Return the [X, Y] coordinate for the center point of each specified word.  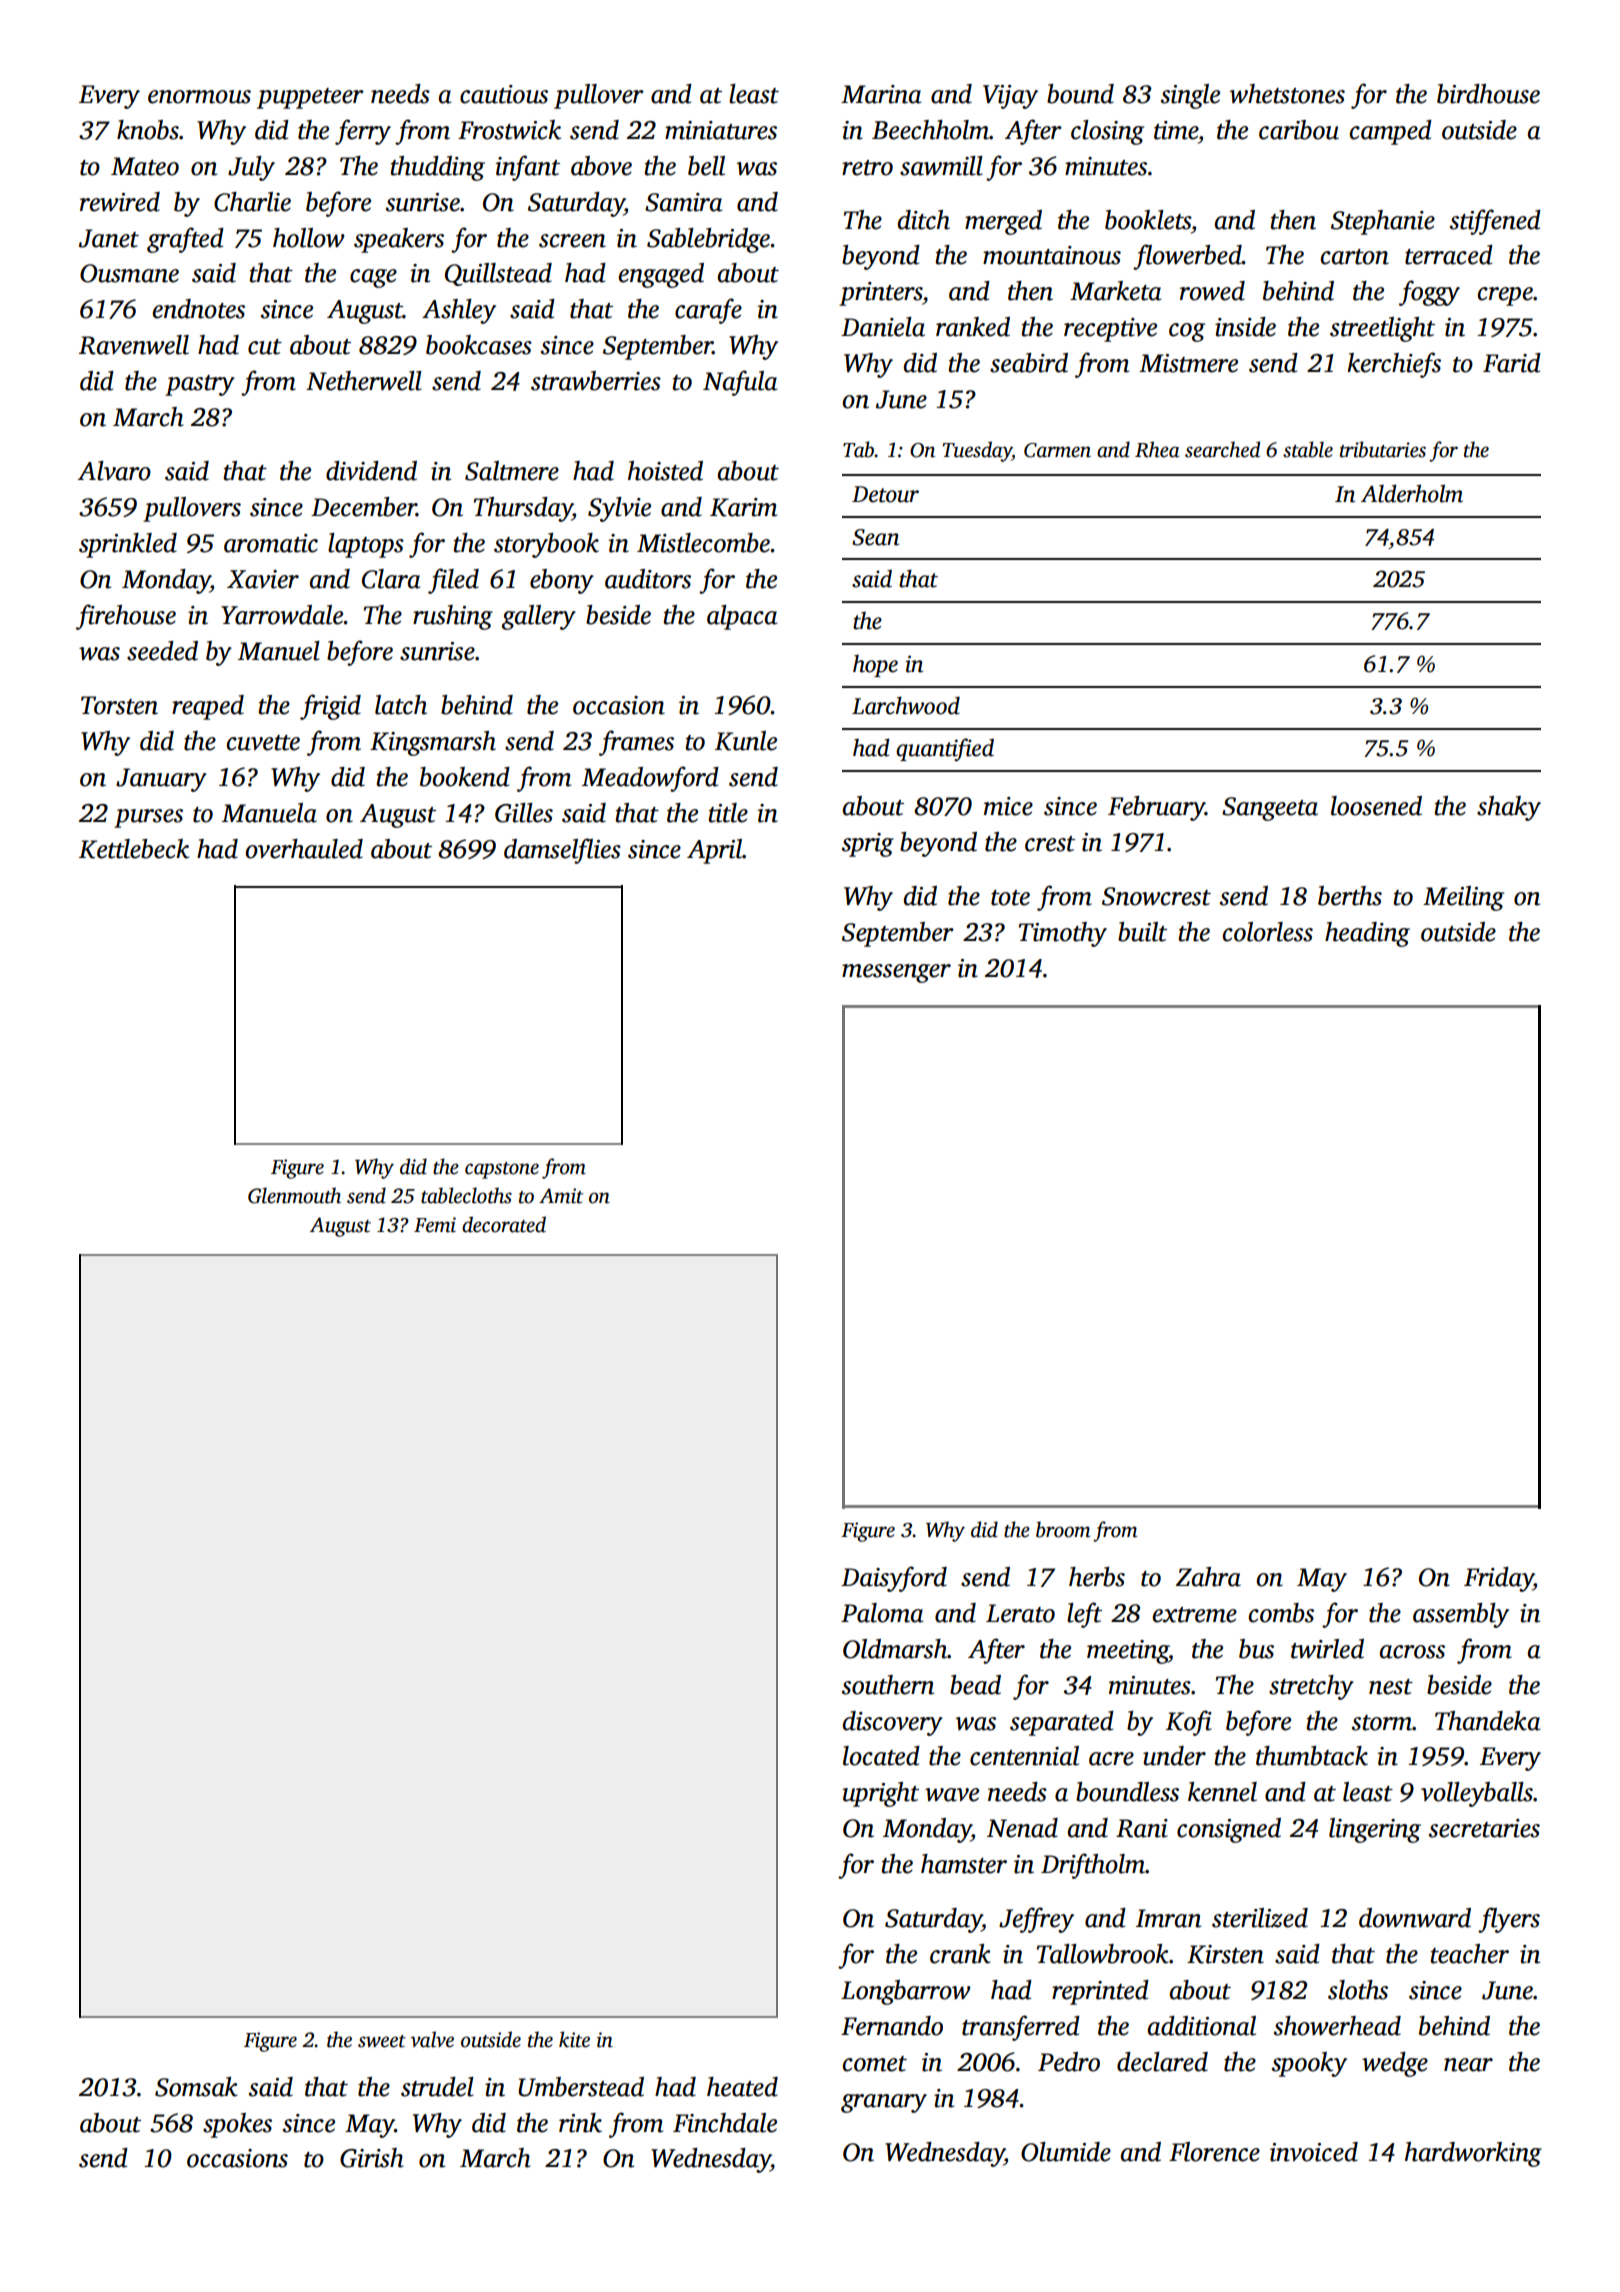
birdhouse [1488, 94]
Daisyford [894, 1579]
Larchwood [906, 705]
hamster [964, 1864]
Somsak [196, 2087]
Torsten [119, 705]
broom [1063, 1529]
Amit [561, 1196]
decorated [504, 1224]
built [1142, 932]
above [601, 166]
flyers [1509, 1920]
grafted [185, 240]
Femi [435, 1225]
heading [1367, 934]
